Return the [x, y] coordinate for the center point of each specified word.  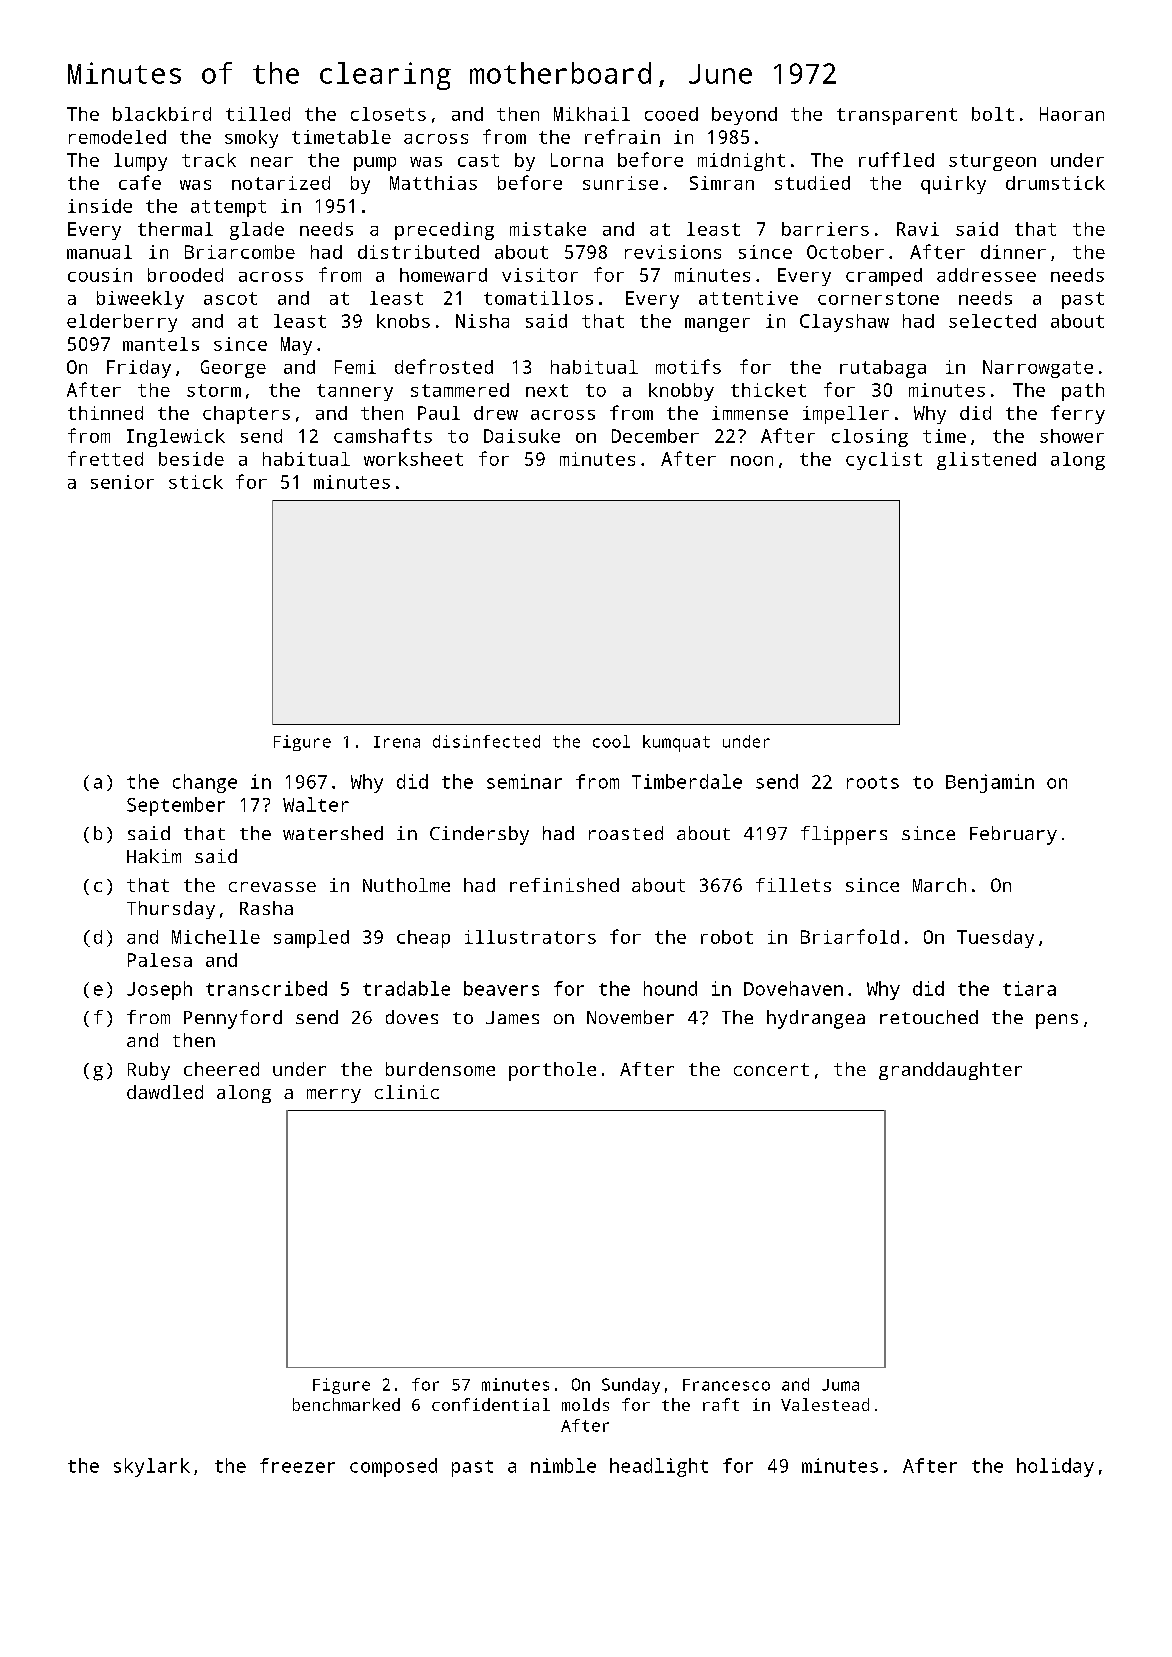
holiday [1055, 1467]
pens [1057, 1021]
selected [992, 321]
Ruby [149, 1071]
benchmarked [346, 1404]
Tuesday [995, 939]
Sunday [631, 1386]
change [205, 783]
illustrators [530, 937]
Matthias [433, 183]
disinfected [486, 741]
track [209, 160]
